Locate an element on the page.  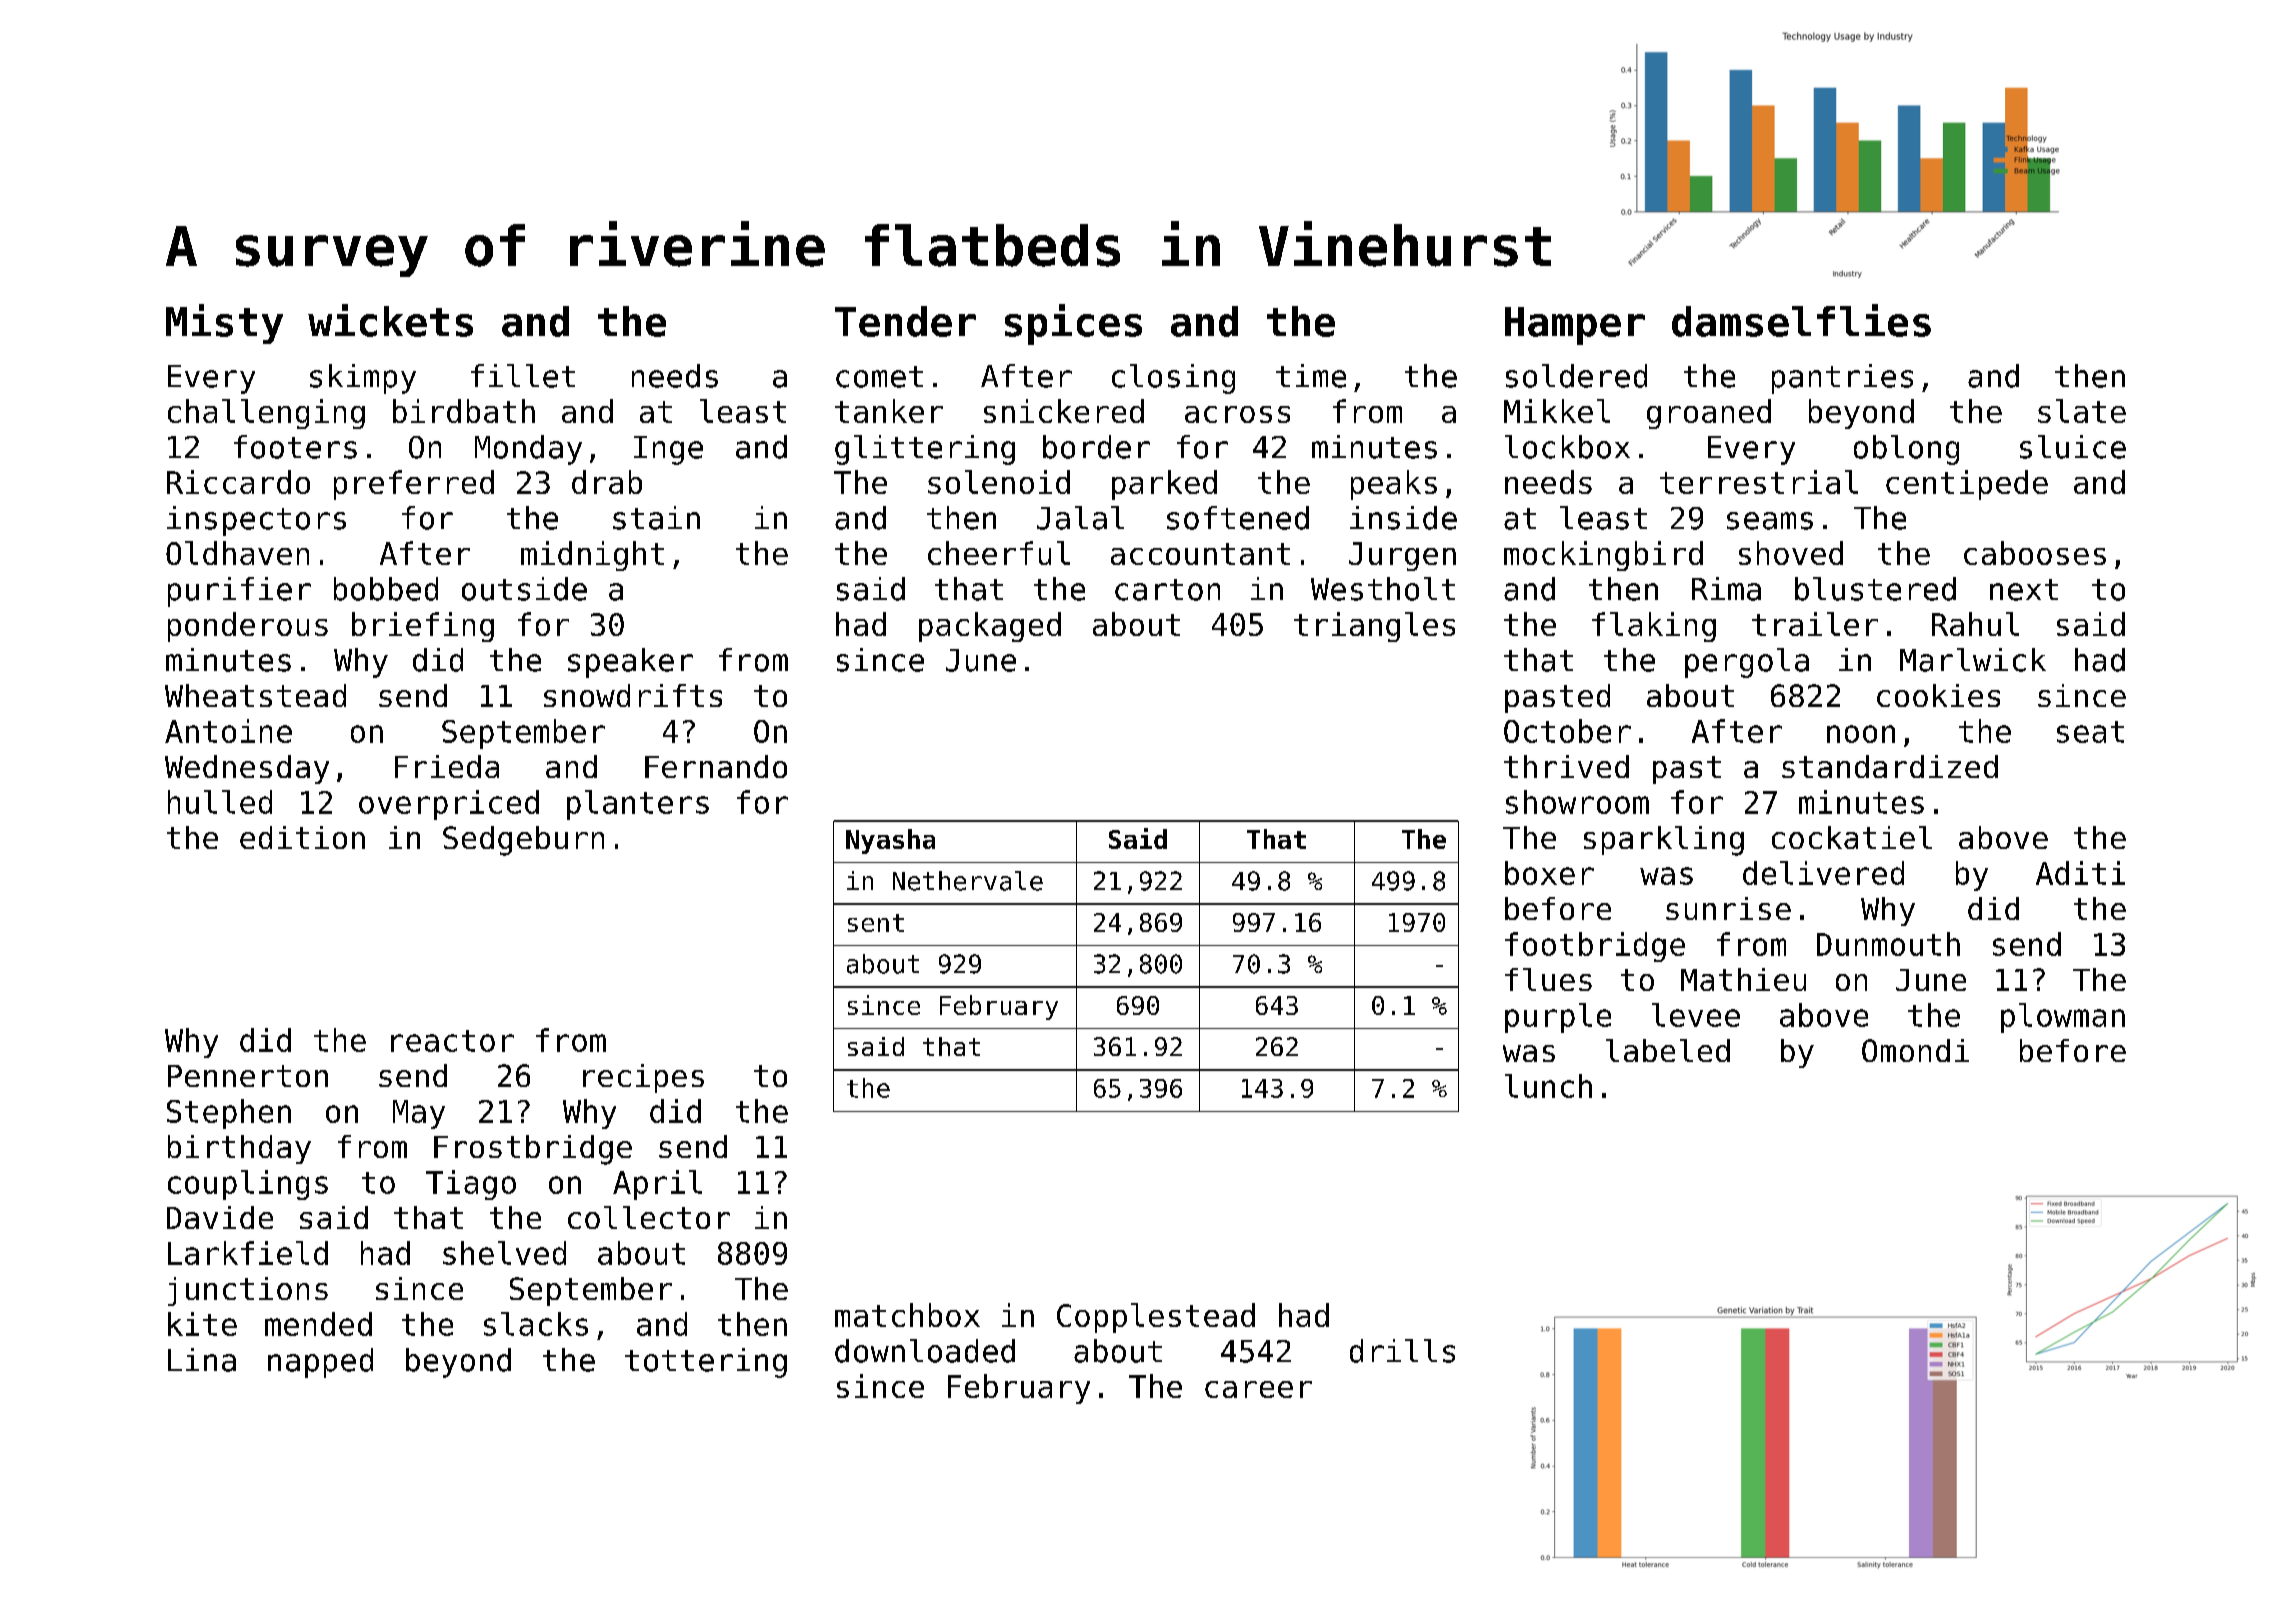
drills is located at coordinates (1402, 1351).
